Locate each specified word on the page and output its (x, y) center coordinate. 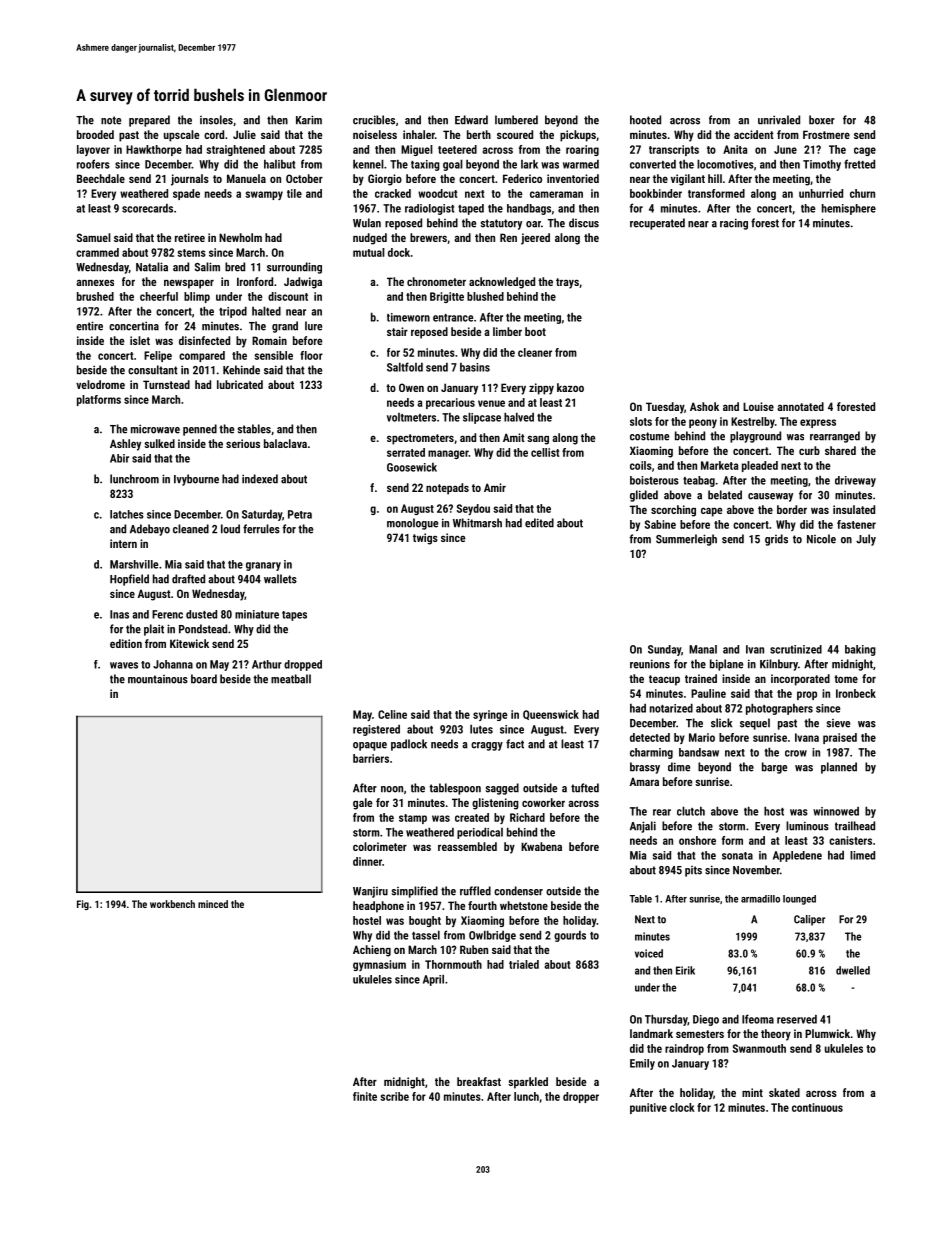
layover (93, 150)
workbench (172, 904)
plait (154, 630)
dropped (303, 665)
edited (539, 523)
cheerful (159, 296)
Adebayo (150, 530)
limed (862, 855)
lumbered (516, 120)
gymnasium (379, 965)
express (818, 423)
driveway (855, 481)
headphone (378, 907)
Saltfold (405, 367)
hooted (645, 120)
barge (774, 768)
